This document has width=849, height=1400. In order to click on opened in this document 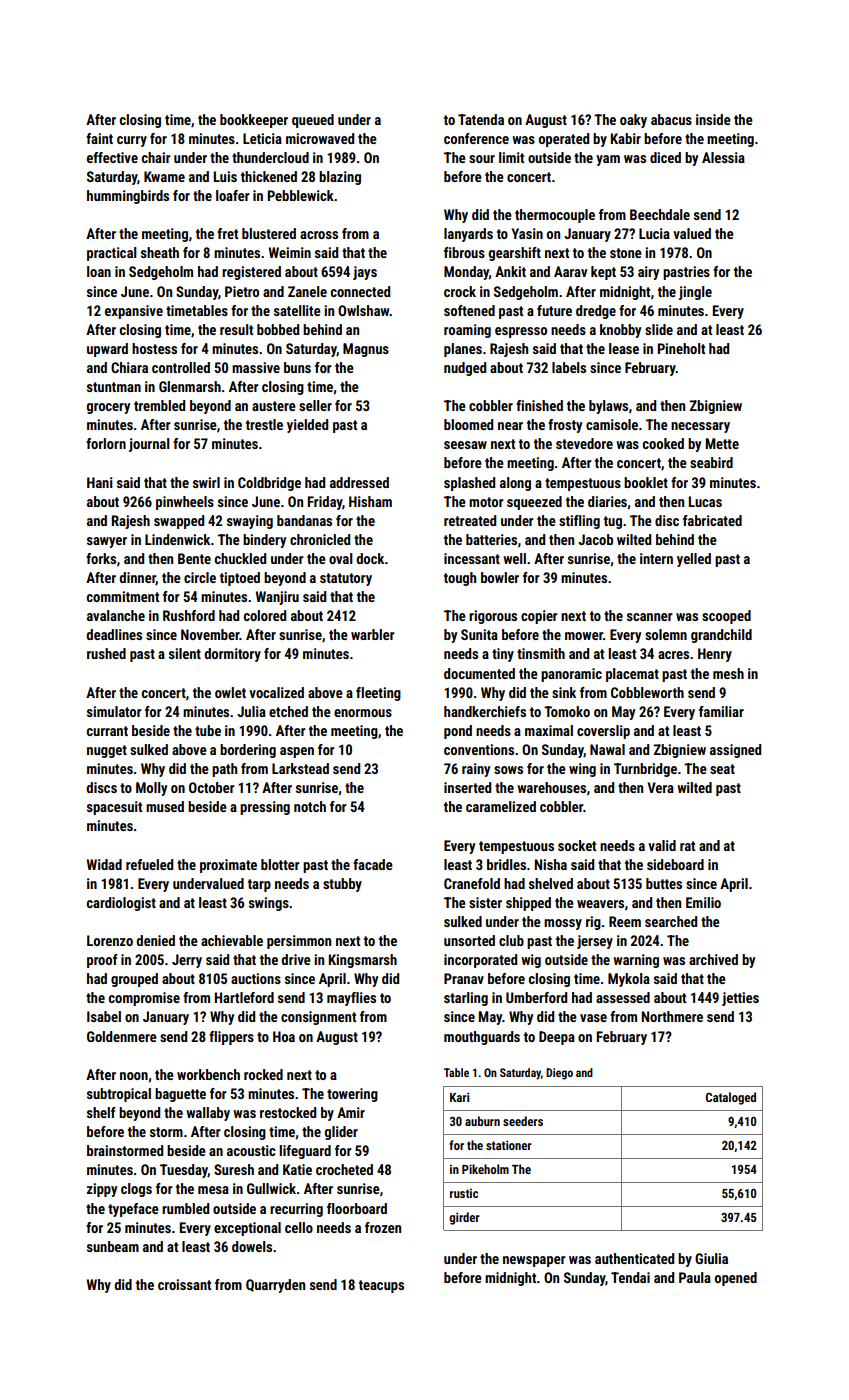, I will do `click(736, 1279)`.
